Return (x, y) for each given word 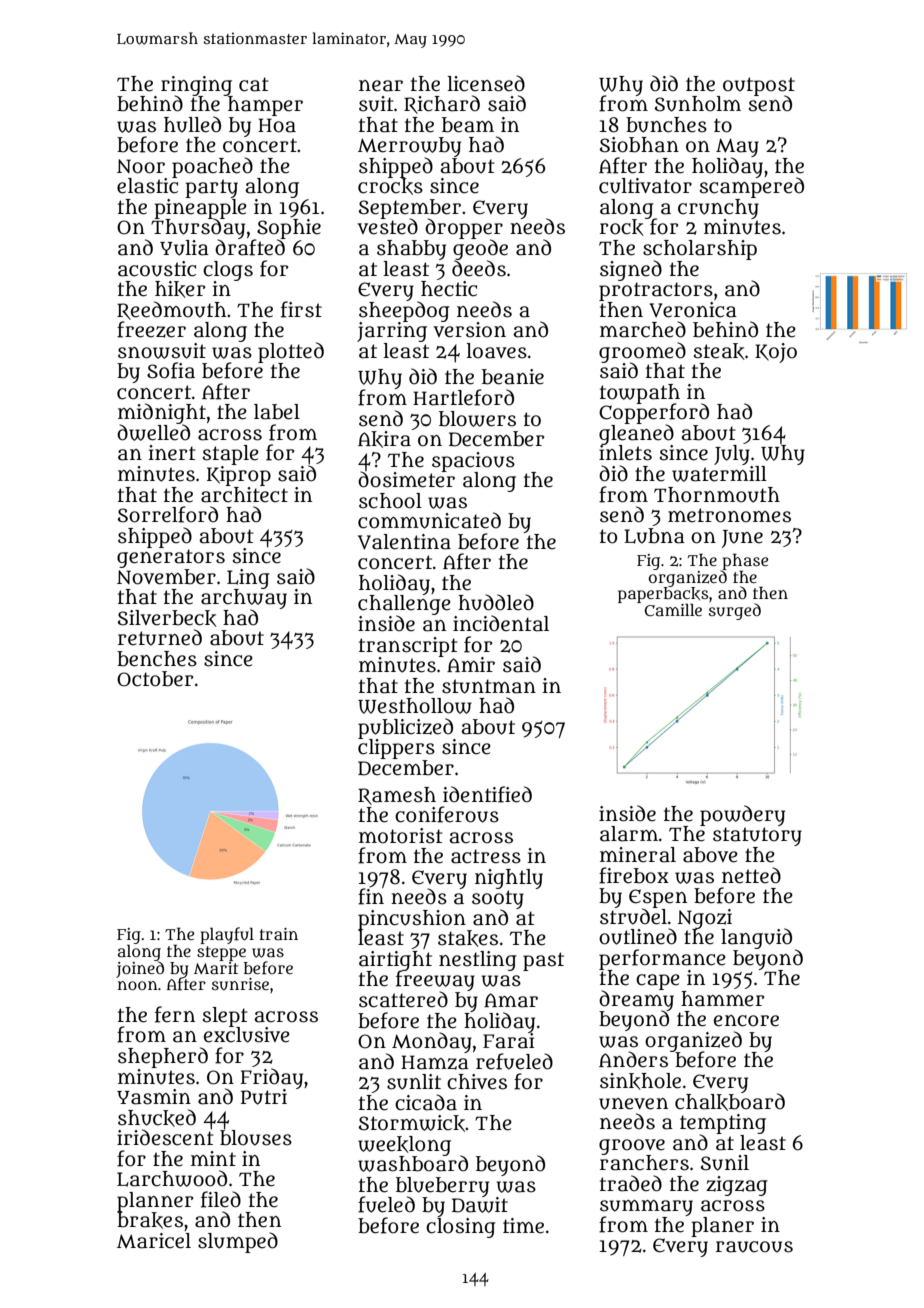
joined (140, 969)
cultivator (645, 186)
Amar (511, 1000)
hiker (180, 289)
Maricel (154, 1241)
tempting (723, 1124)
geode (480, 249)
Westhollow (415, 706)
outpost (759, 86)
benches (157, 659)
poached (212, 167)
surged (735, 611)
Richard (442, 104)
